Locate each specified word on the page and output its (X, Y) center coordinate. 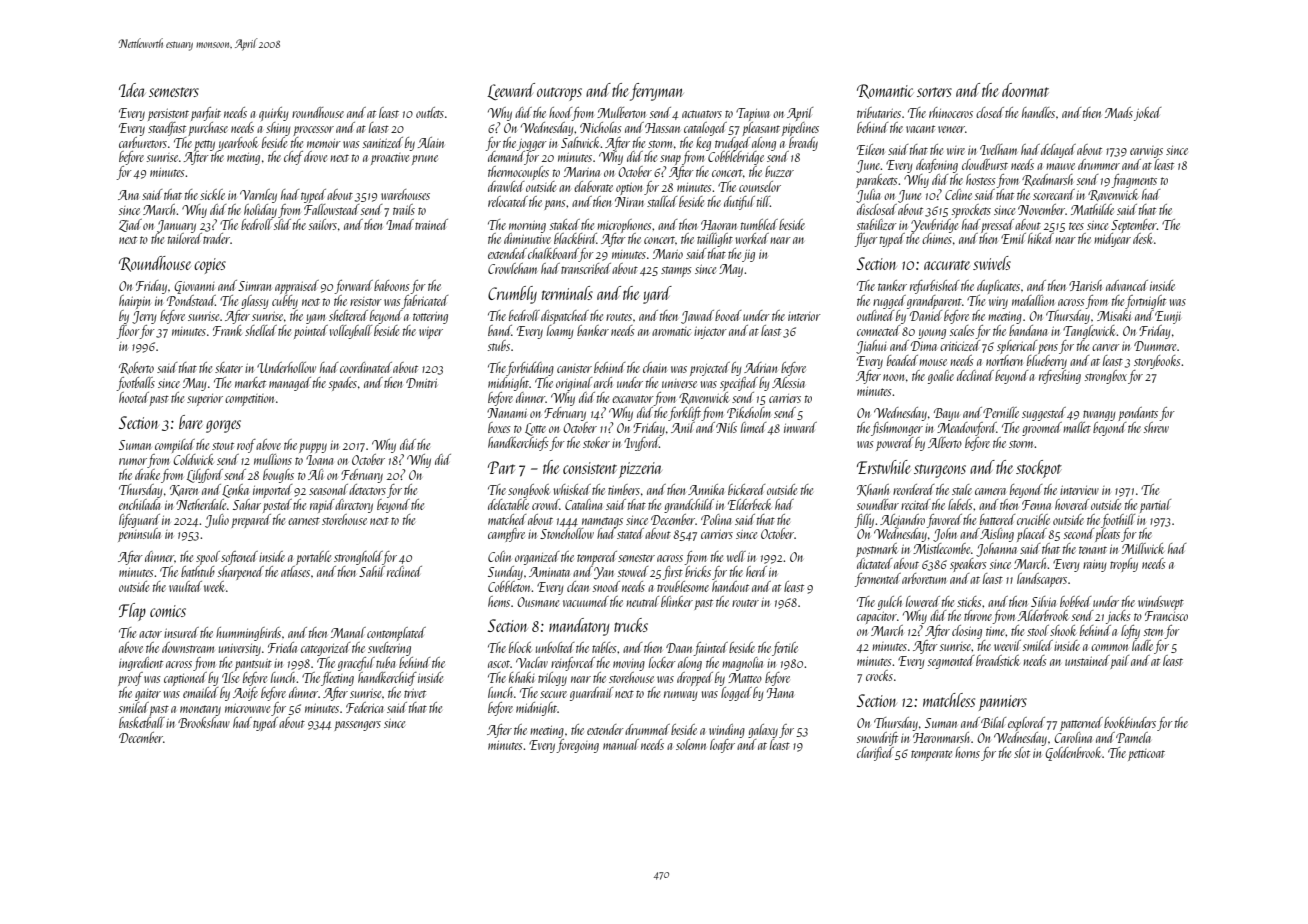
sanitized (383, 142)
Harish (1085, 285)
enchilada (139, 504)
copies (210, 266)
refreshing (1060, 377)
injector (710, 332)
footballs (135, 384)
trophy (1124, 565)
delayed (1058, 151)
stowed (633, 571)
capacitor (877, 617)
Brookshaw (204, 722)
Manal (348, 632)
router (745, 603)
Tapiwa (752, 114)
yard (657, 295)
